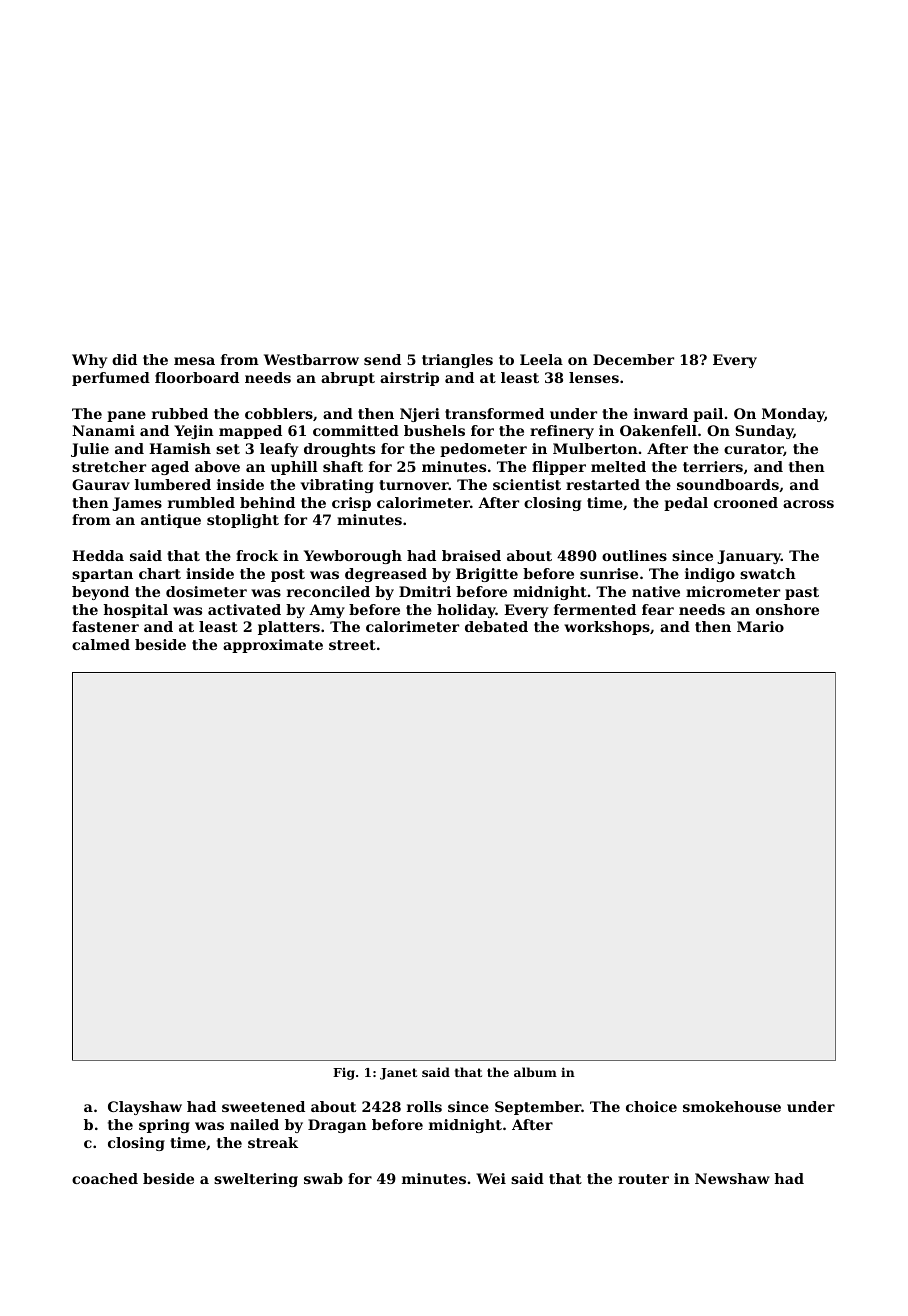 Image resolution: width=908 pixels, height=1316 pixels. What do you see at coordinates (686, 504) in the screenshot?
I see `pedal` at bounding box center [686, 504].
